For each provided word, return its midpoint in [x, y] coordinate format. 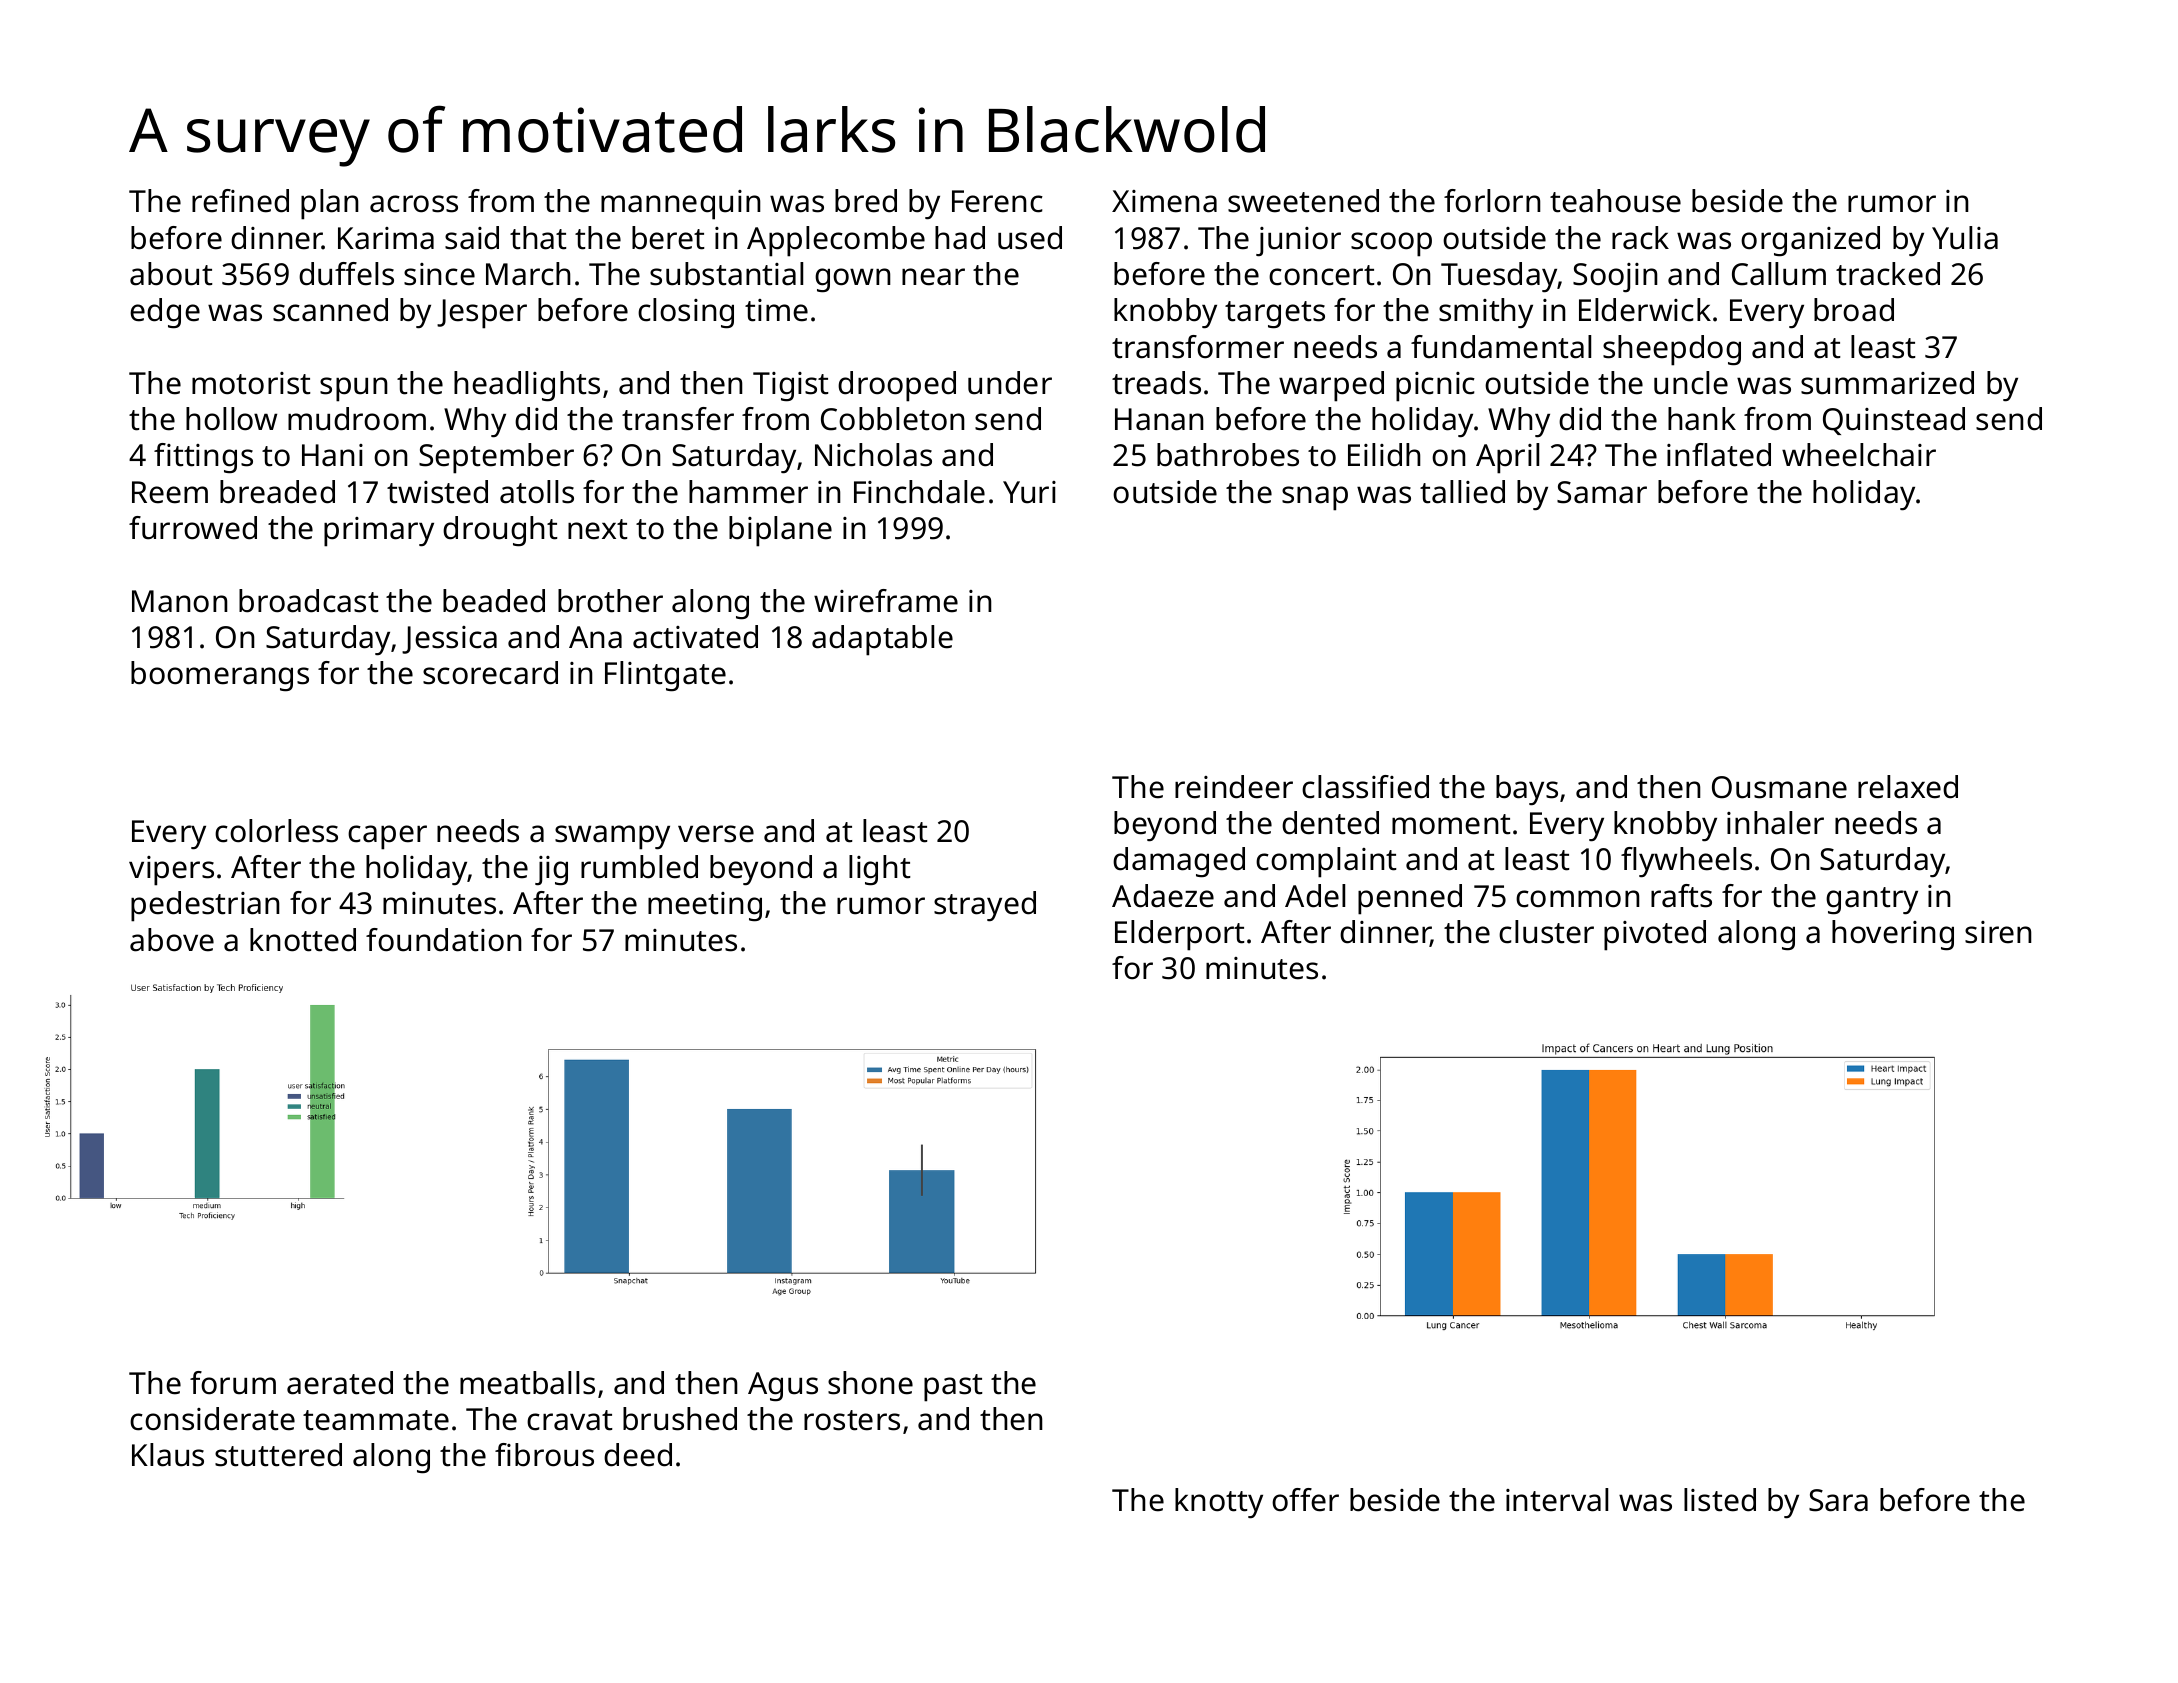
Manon [180, 601]
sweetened [1303, 201]
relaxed [1908, 787]
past [953, 1388]
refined [240, 201]
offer [1305, 1500]
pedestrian [205, 906]
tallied [1462, 492]
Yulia [1965, 238]
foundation [444, 940]
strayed [985, 906]
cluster [1546, 932]
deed [638, 1455]
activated [695, 637]
